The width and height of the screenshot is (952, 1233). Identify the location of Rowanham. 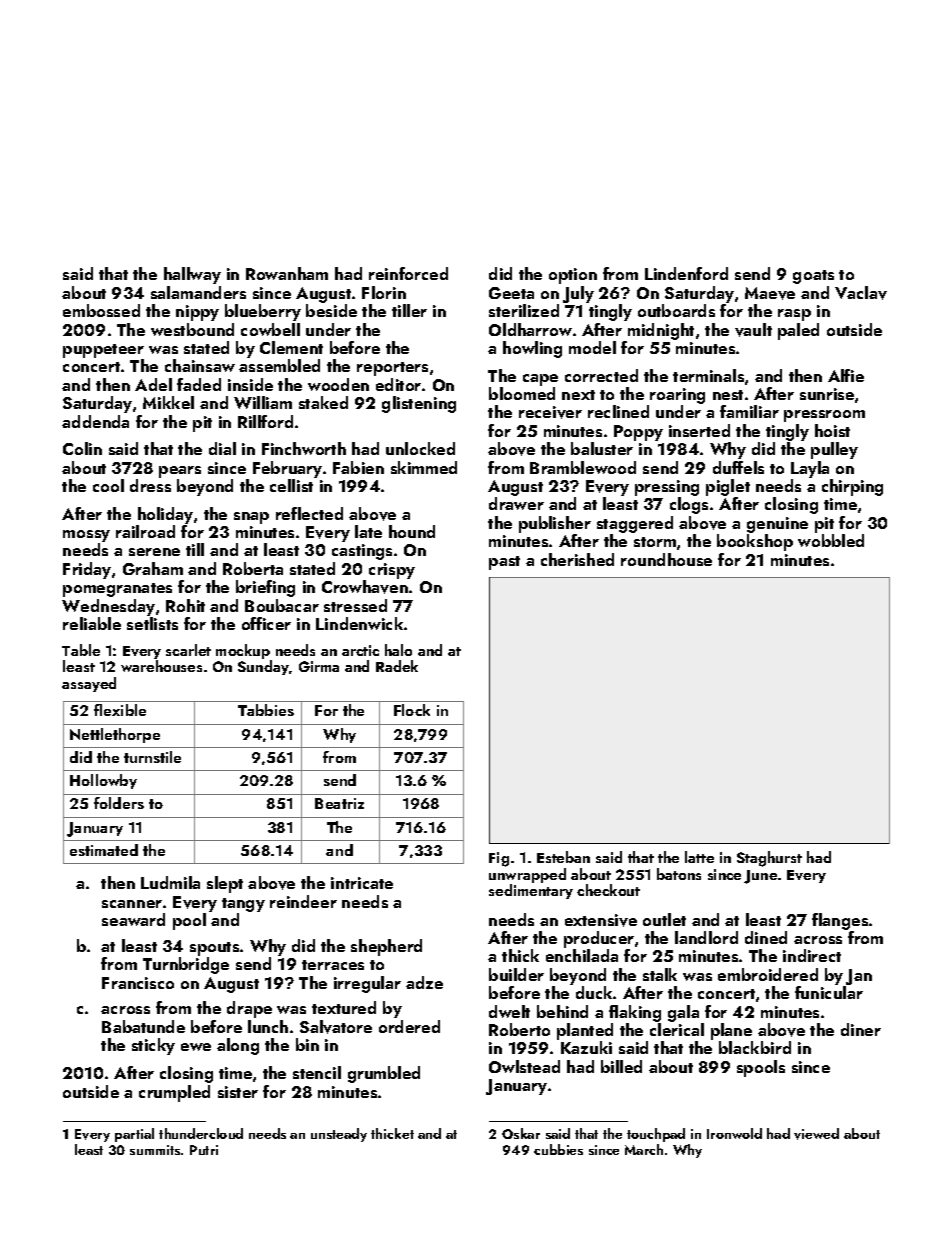
(287, 273).
